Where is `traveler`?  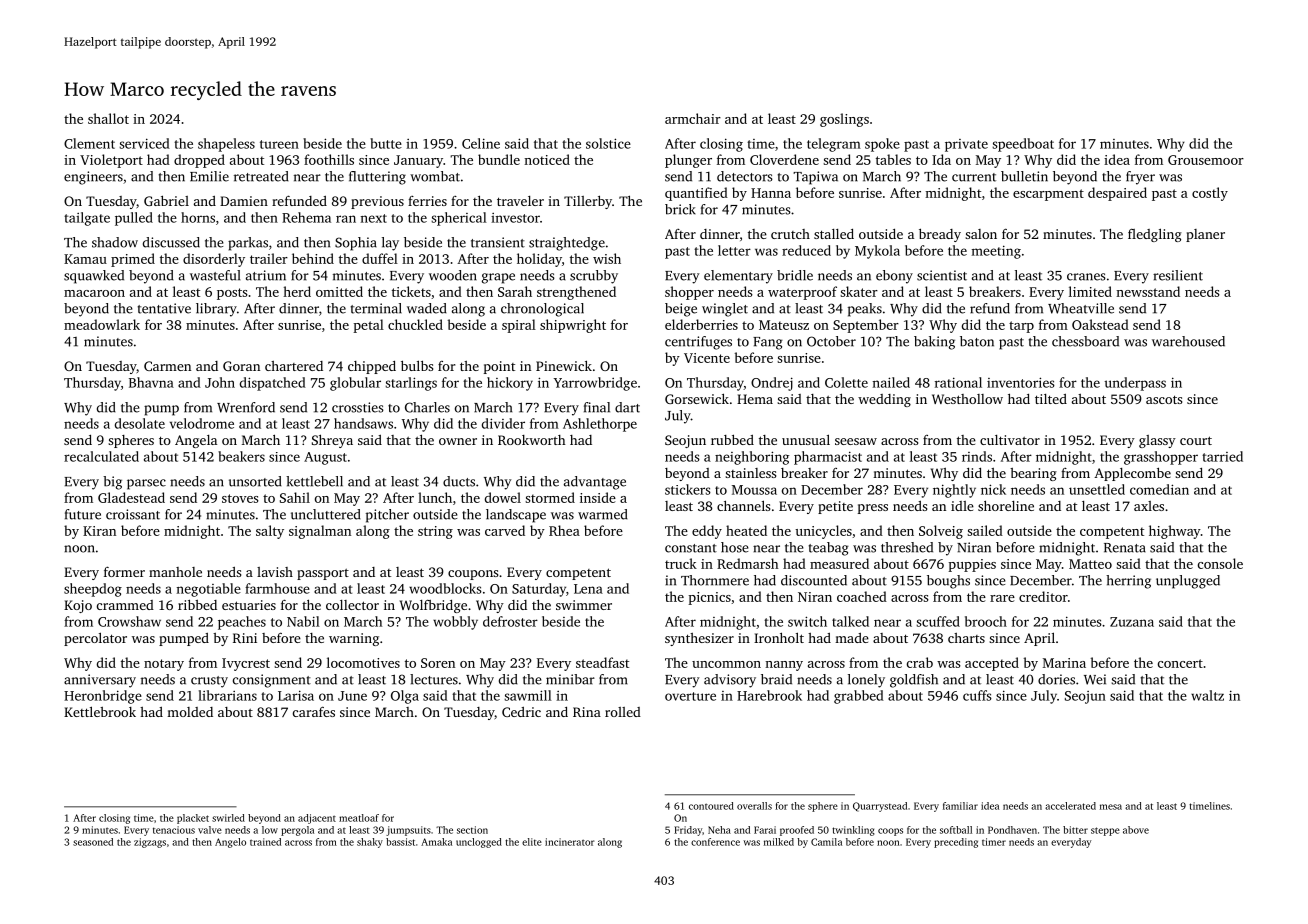 traveler is located at coordinates (520, 201).
